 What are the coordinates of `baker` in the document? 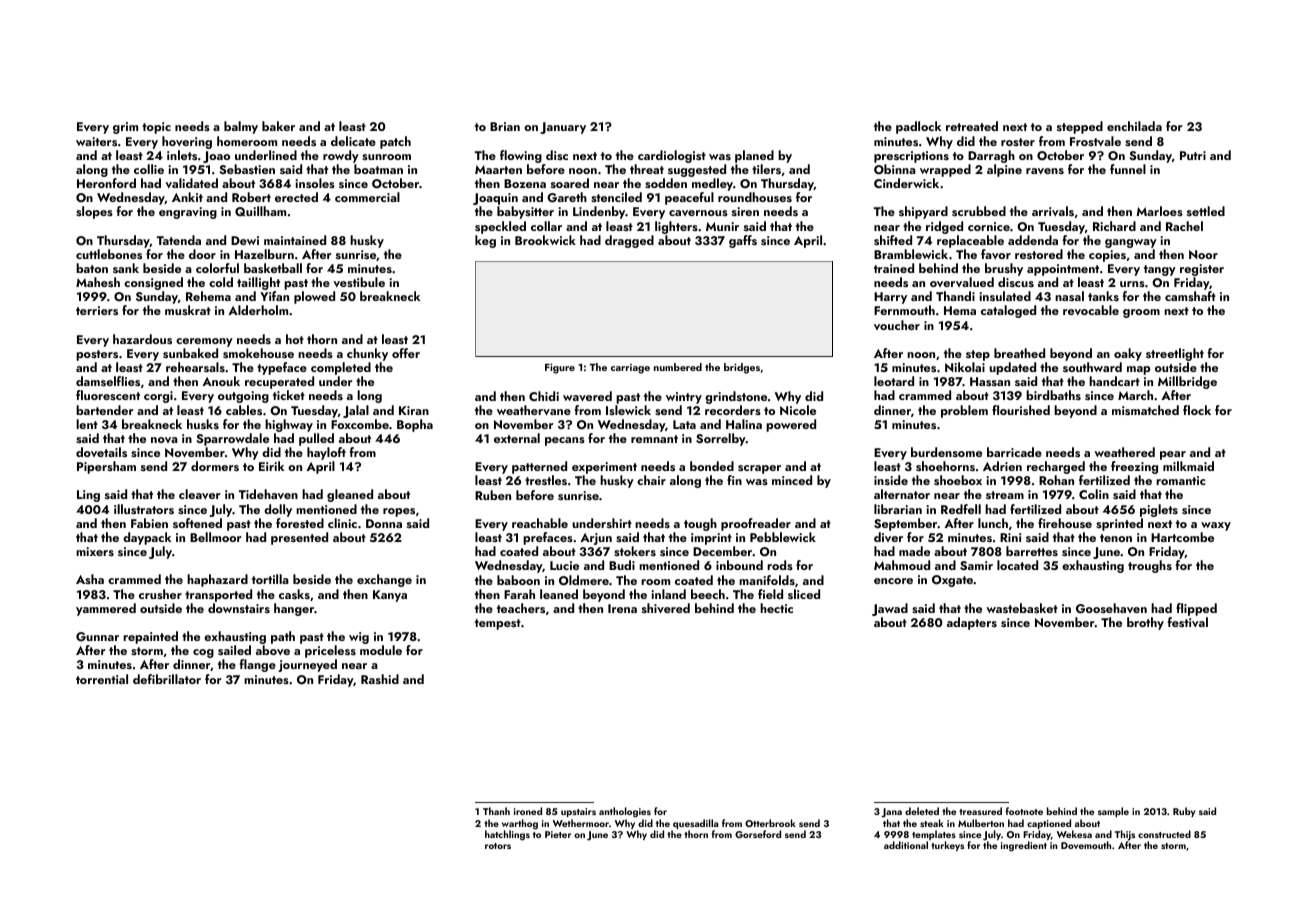 It's located at (278, 126).
